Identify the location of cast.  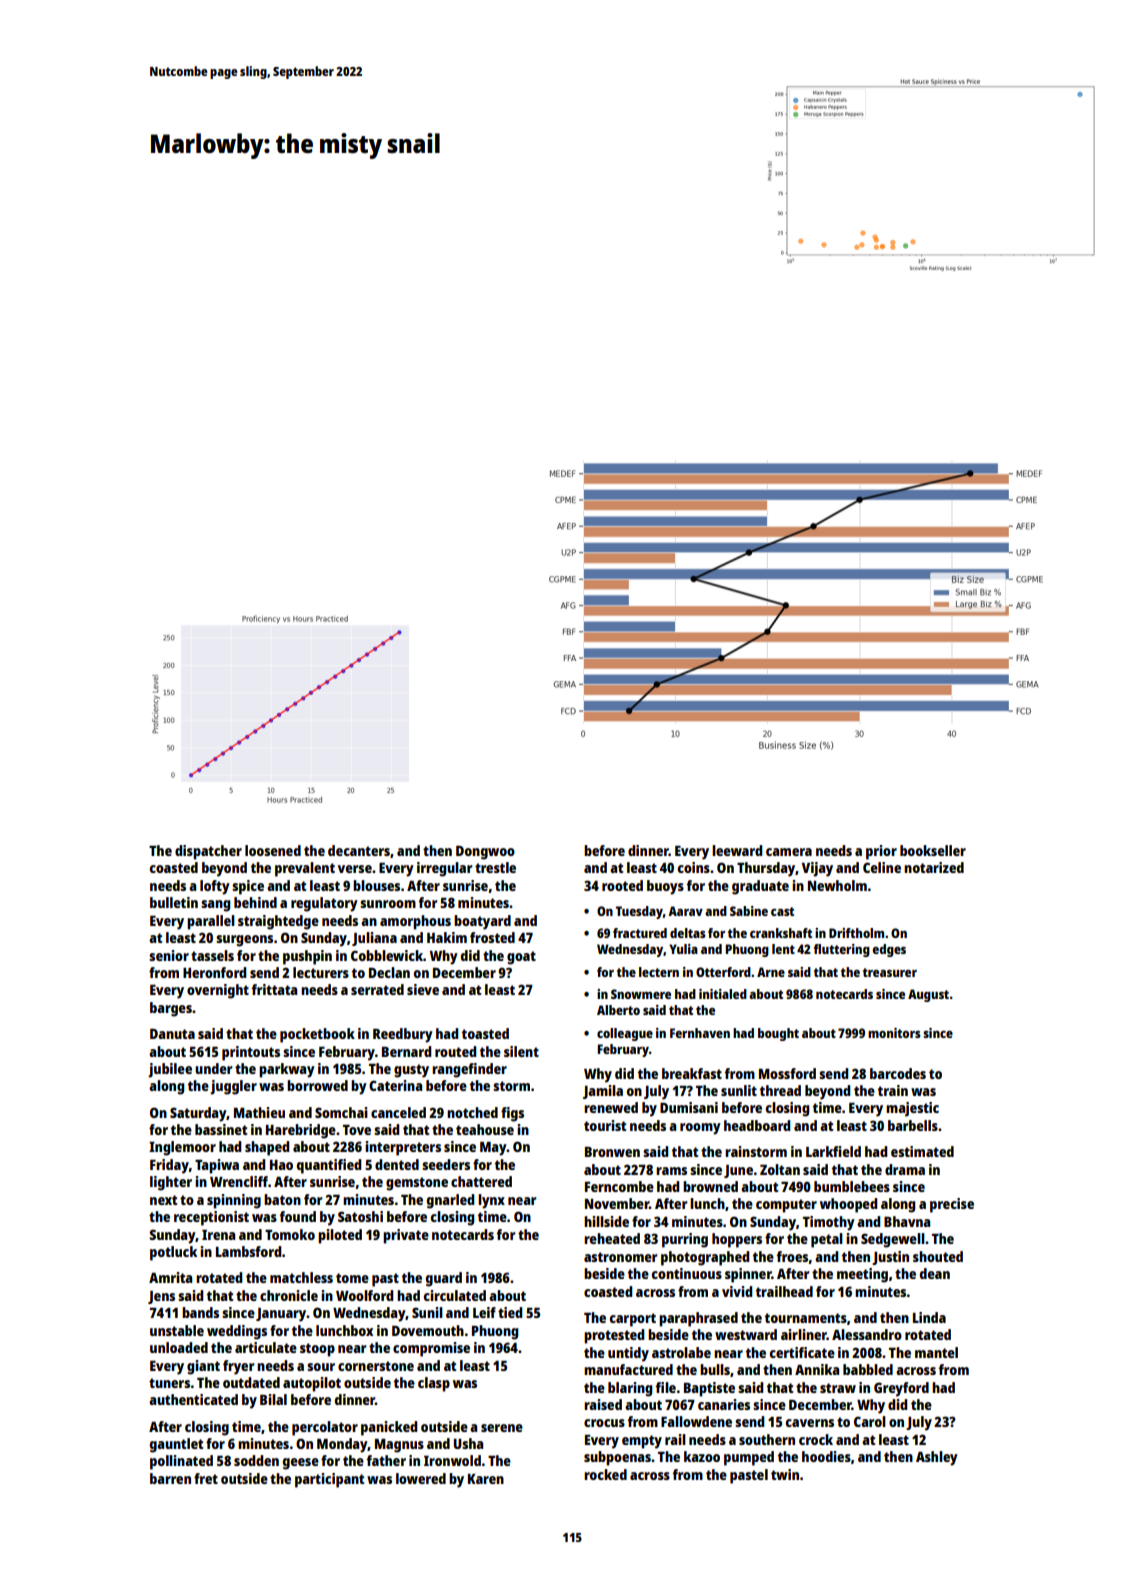
(782, 911).
